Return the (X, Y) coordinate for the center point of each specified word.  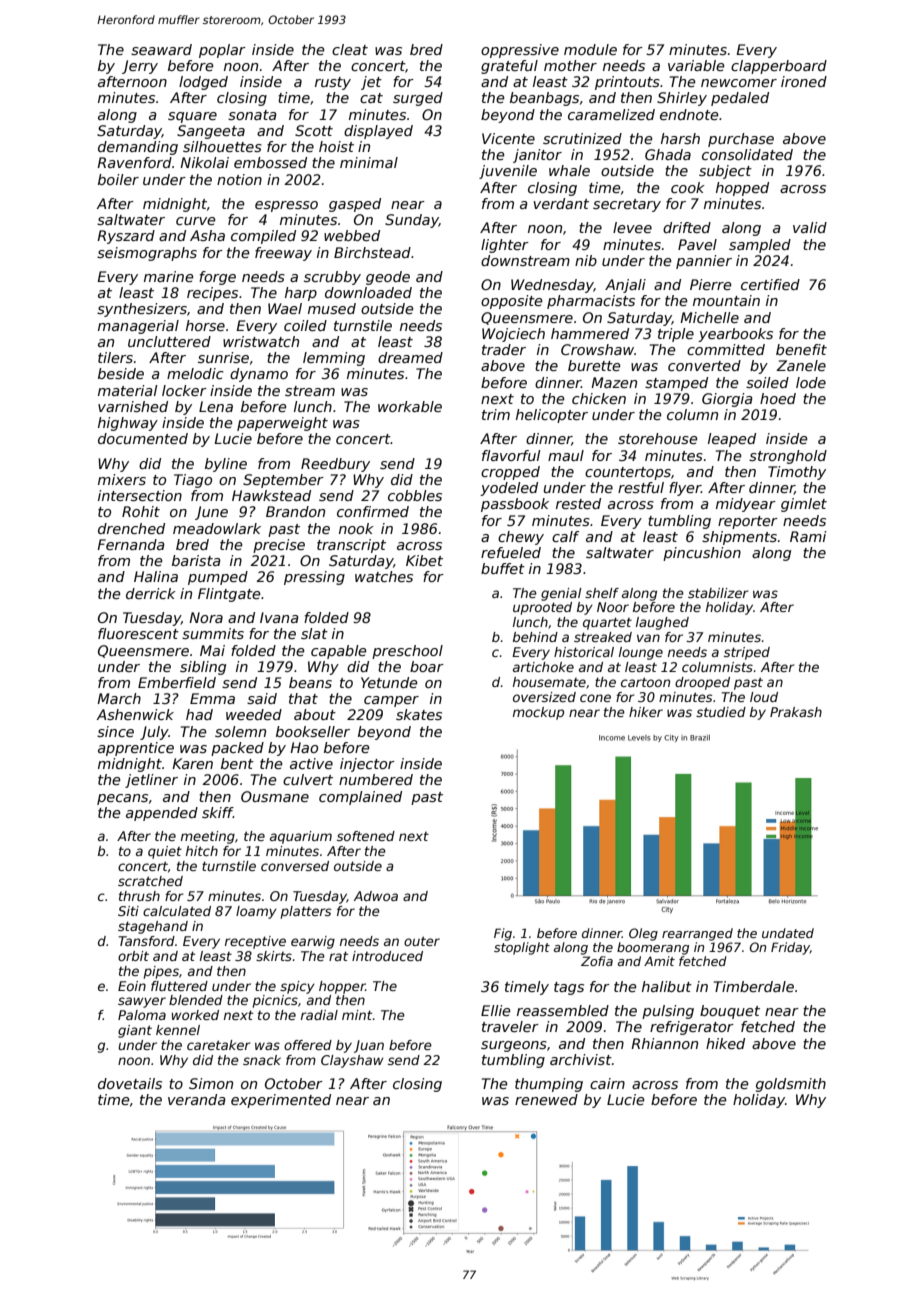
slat (314, 633)
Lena (216, 406)
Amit (659, 961)
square (192, 117)
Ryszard (126, 237)
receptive (255, 942)
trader (504, 349)
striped (747, 653)
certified (770, 284)
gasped (355, 205)
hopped (742, 189)
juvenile (508, 172)
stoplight (522, 948)
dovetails (130, 1083)
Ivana (279, 617)
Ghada (668, 154)
